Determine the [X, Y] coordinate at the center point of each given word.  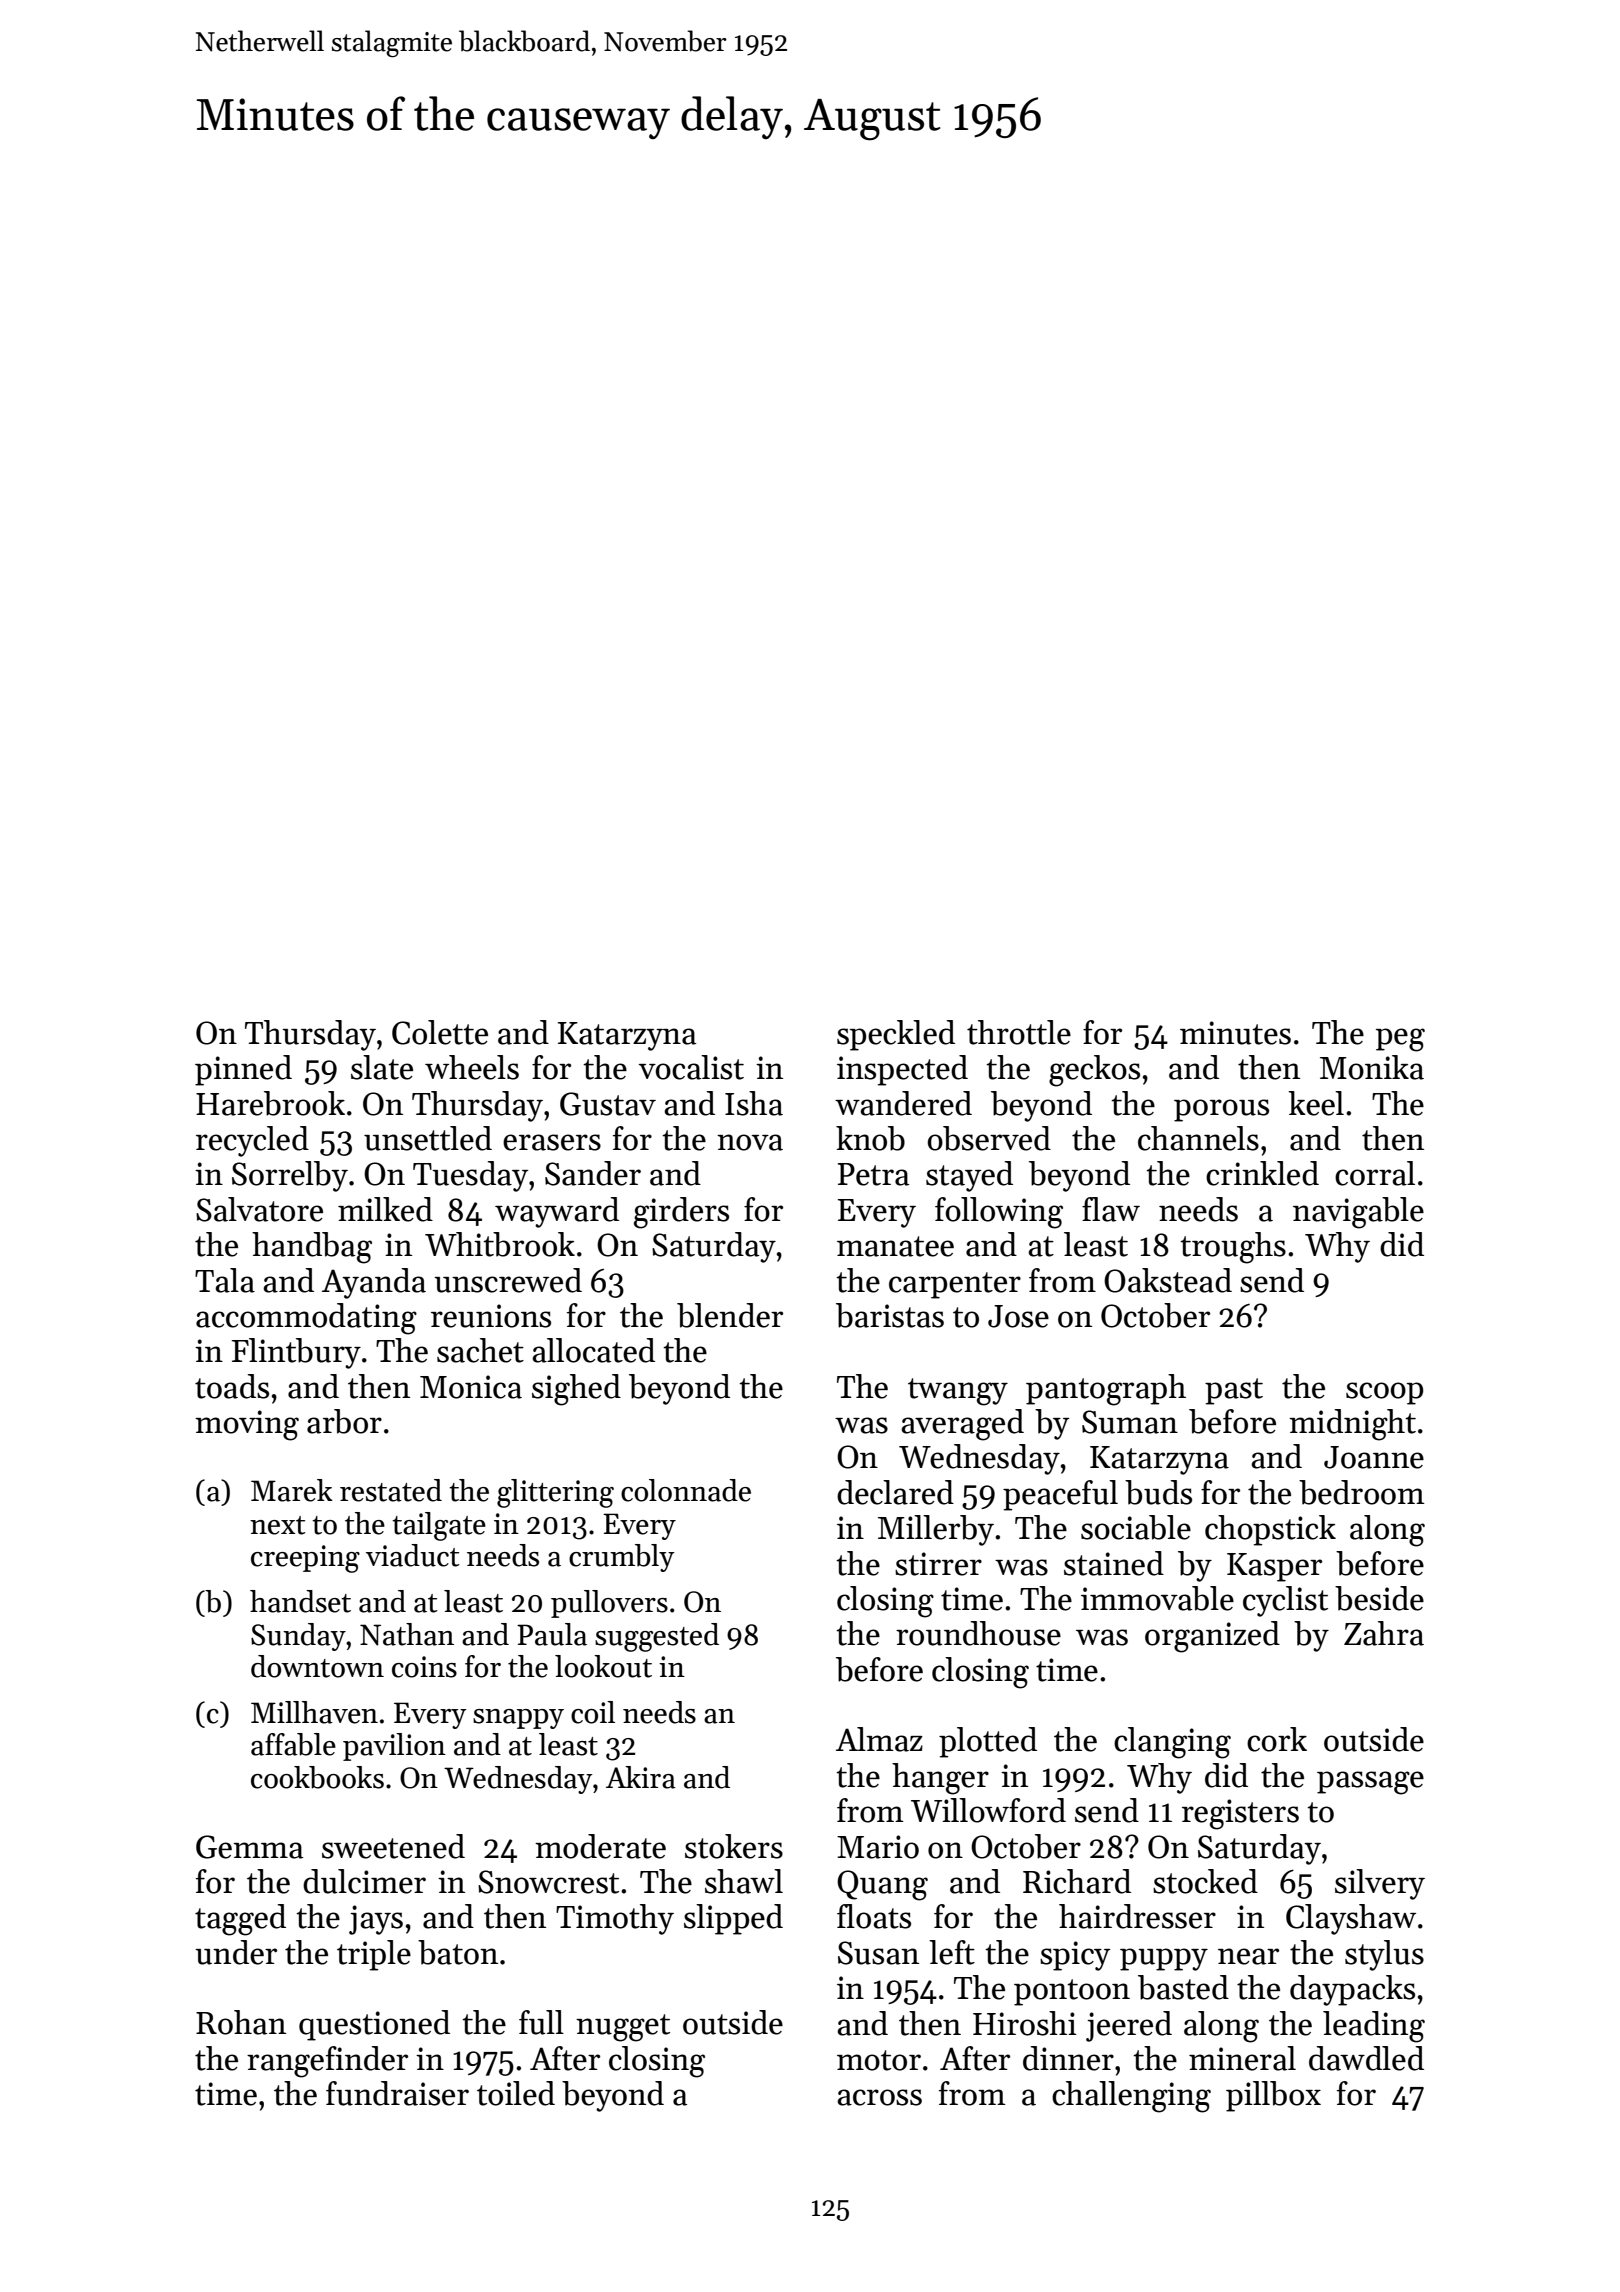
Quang [882, 1885]
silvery [1380, 1884]
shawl [744, 1881]
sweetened [393, 1846]
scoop [1384, 1393]
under [236, 1952]
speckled [896, 1035]
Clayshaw [1351, 1919]
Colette [440, 1032]
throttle [1019, 1032]
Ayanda [374, 1283]
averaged [962, 1425]
